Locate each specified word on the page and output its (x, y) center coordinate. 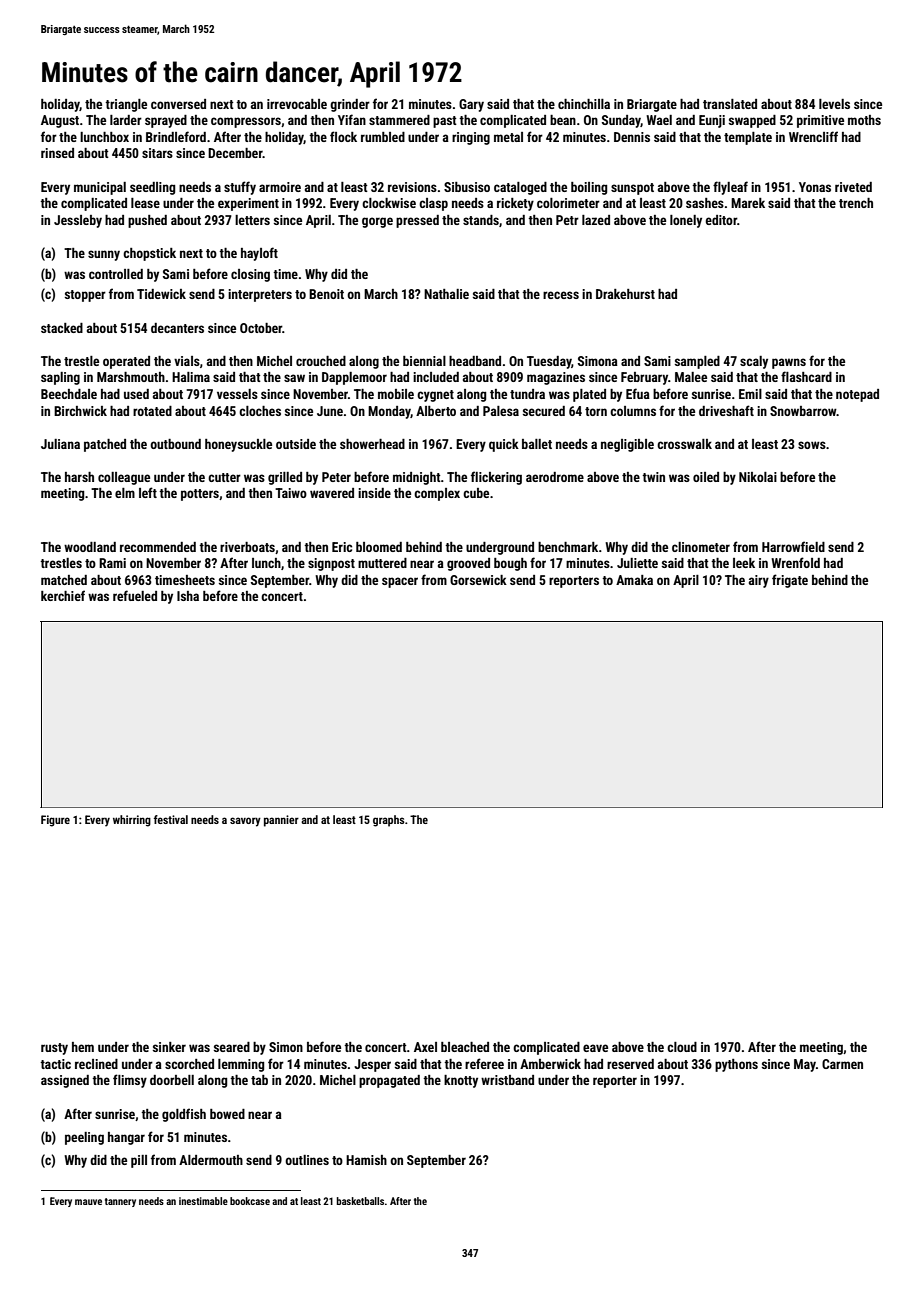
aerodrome (555, 477)
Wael (659, 120)
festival (171, 819)
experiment (248, 204)
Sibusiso (467, 187)
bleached (465, 1047)
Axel (425, 1047)
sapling (60, 378)
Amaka (634, 580)
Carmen (842, 1064)
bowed (227, 1114)
